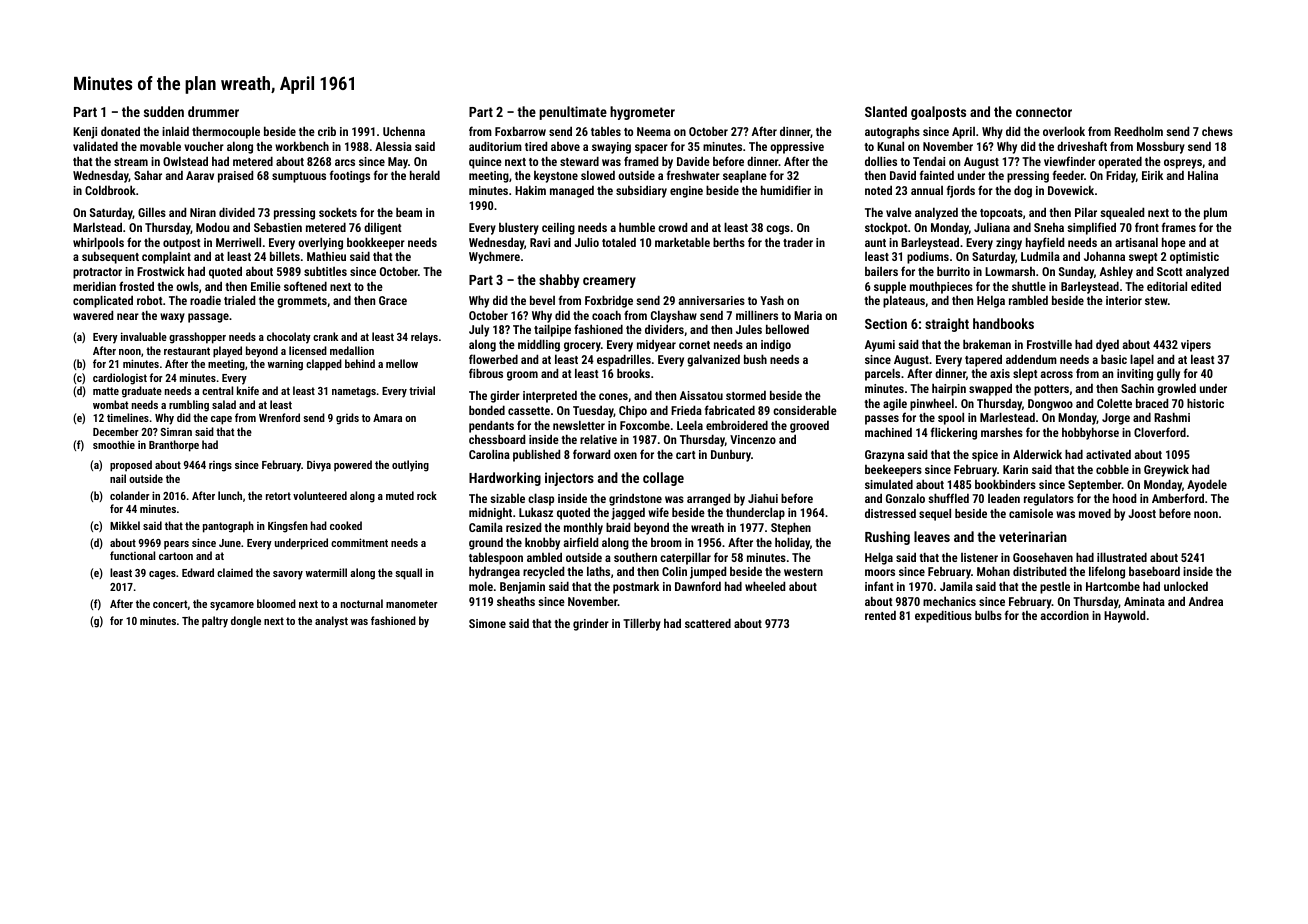 Image resolution: width=1308 pixels, height=924 pixels. I want to click on fainted, so click(937, 175).
